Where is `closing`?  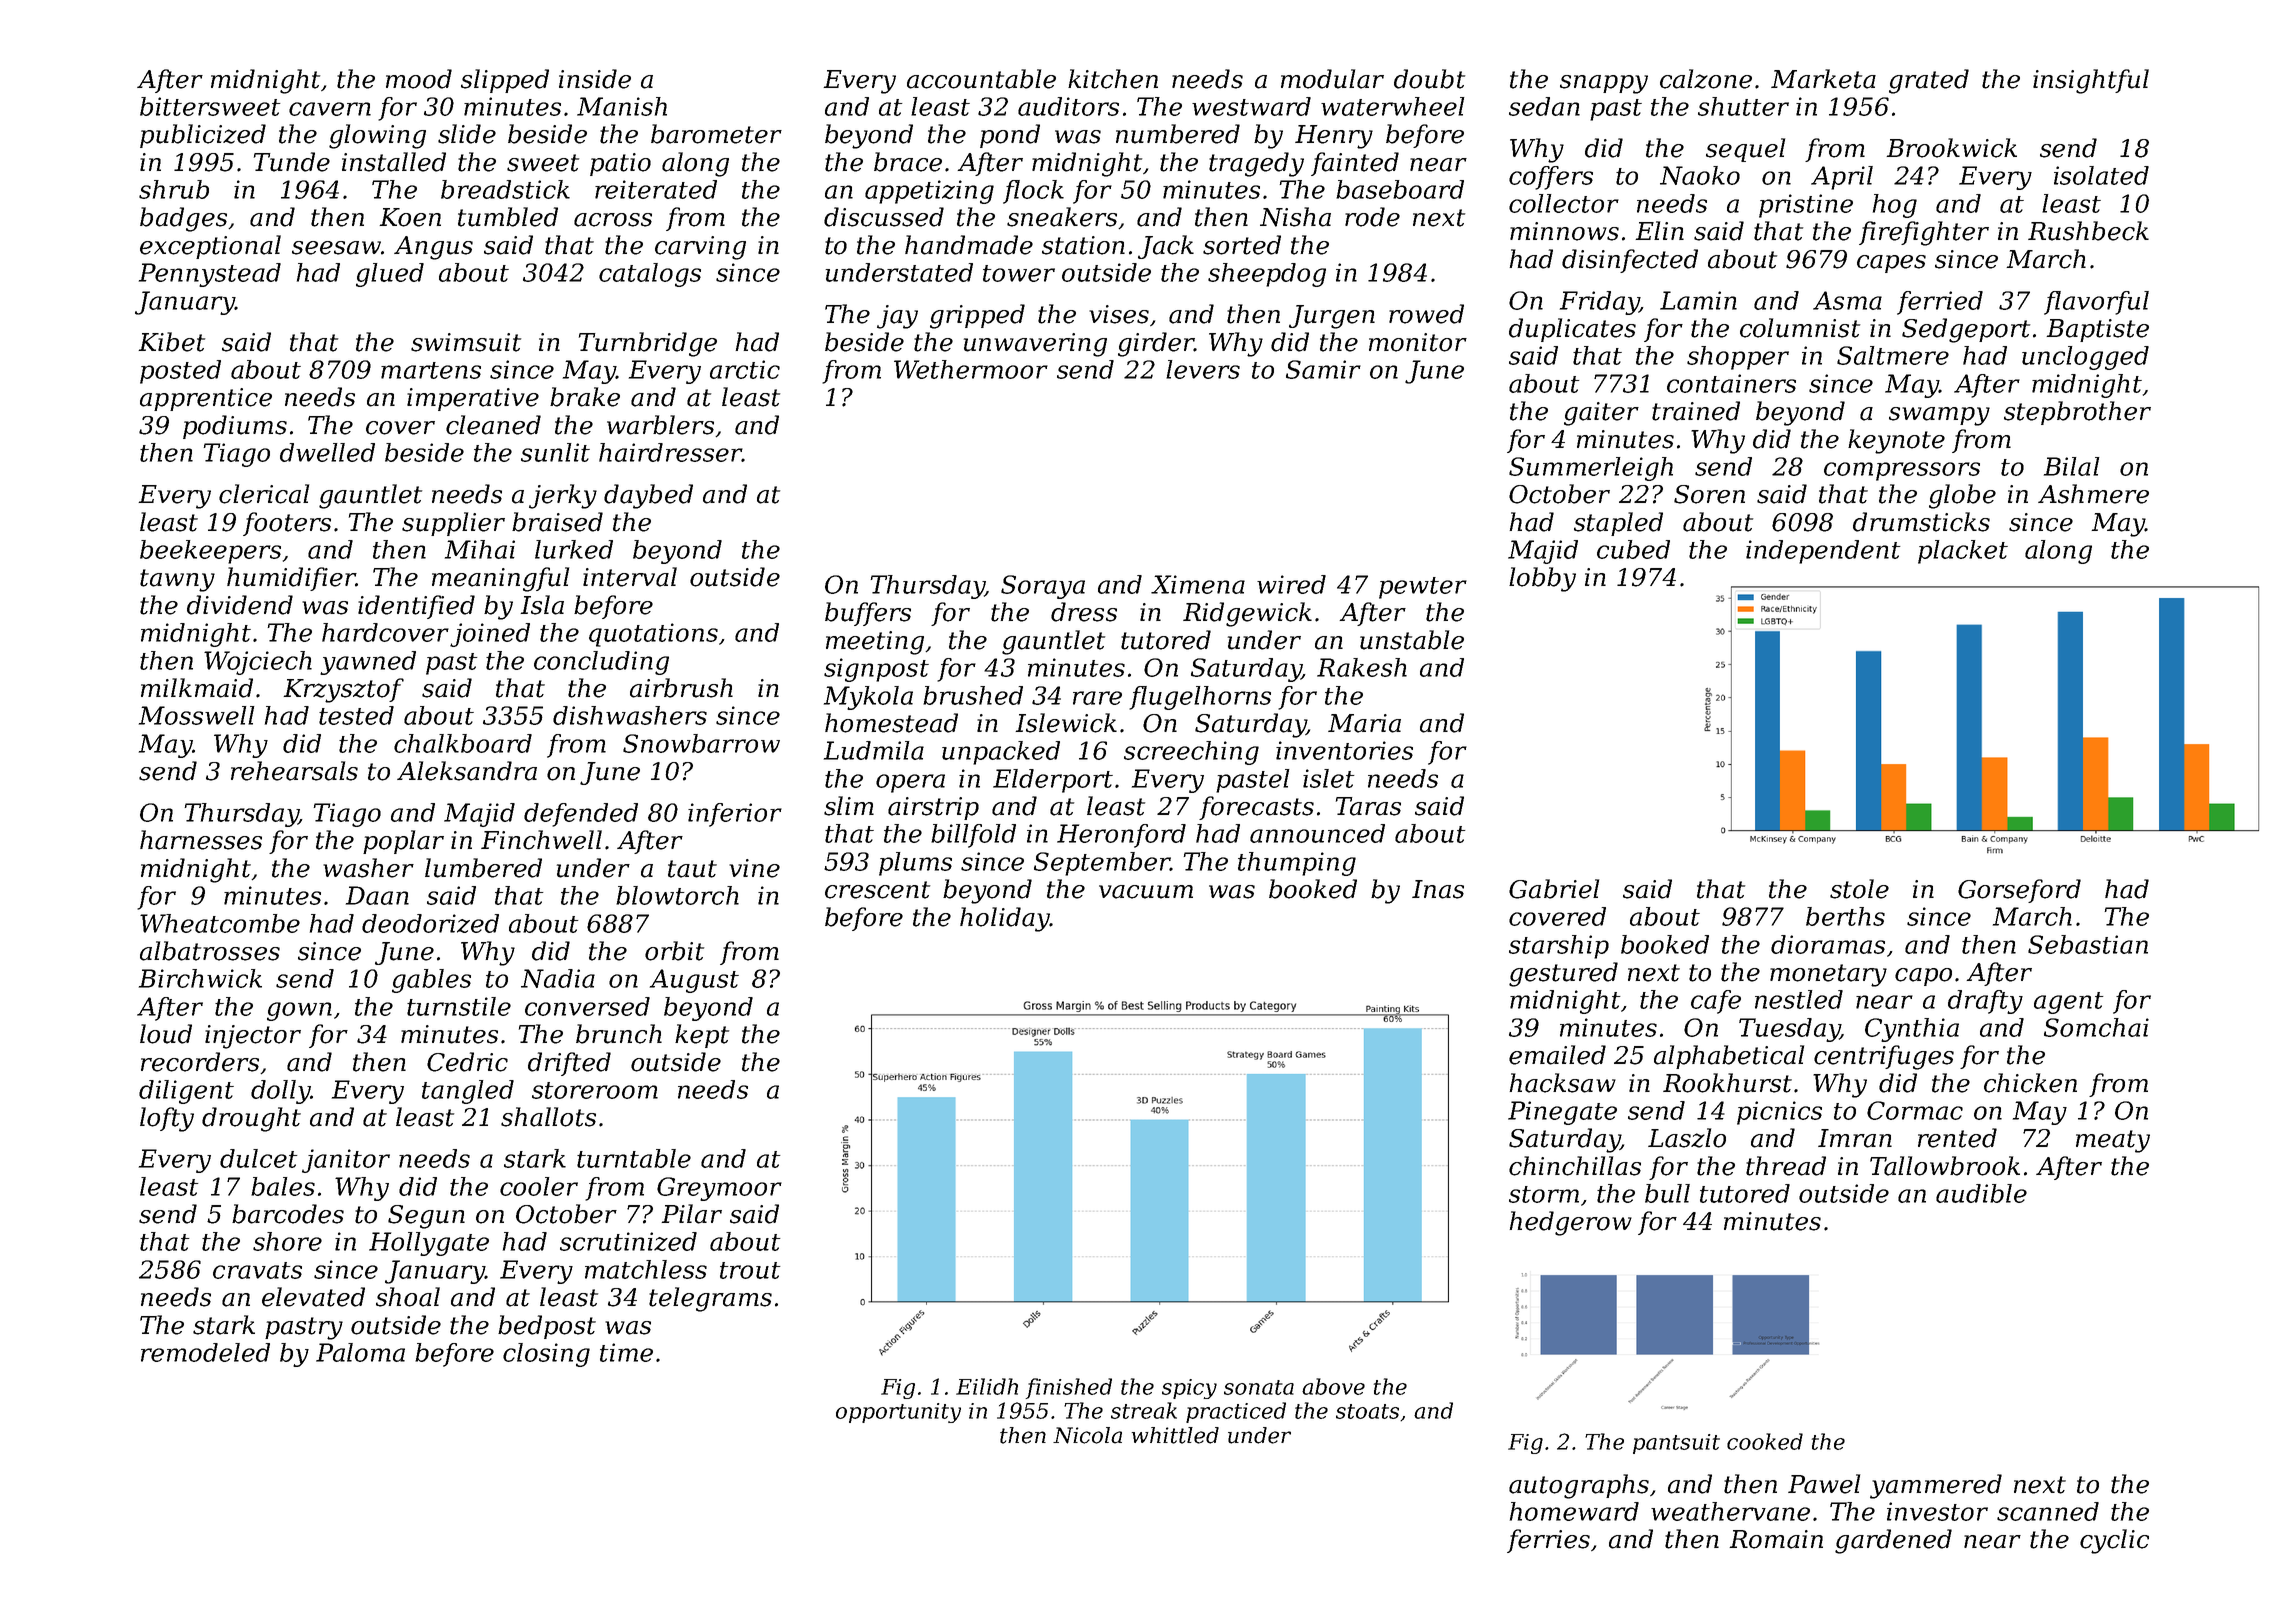
closing is located at coordinates (546, 1355).
